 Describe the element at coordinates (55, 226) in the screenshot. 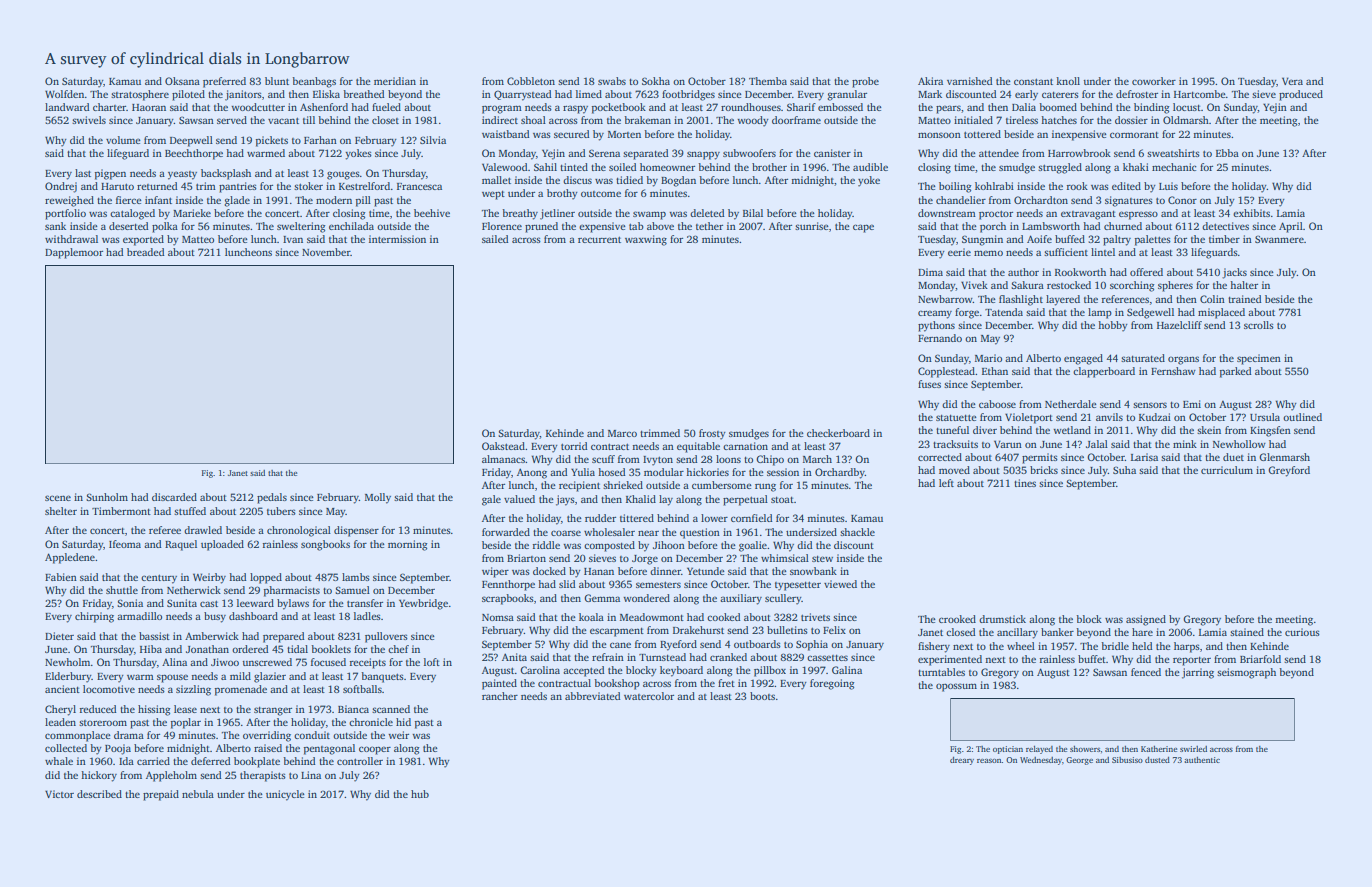

I see `sank` at that location.
